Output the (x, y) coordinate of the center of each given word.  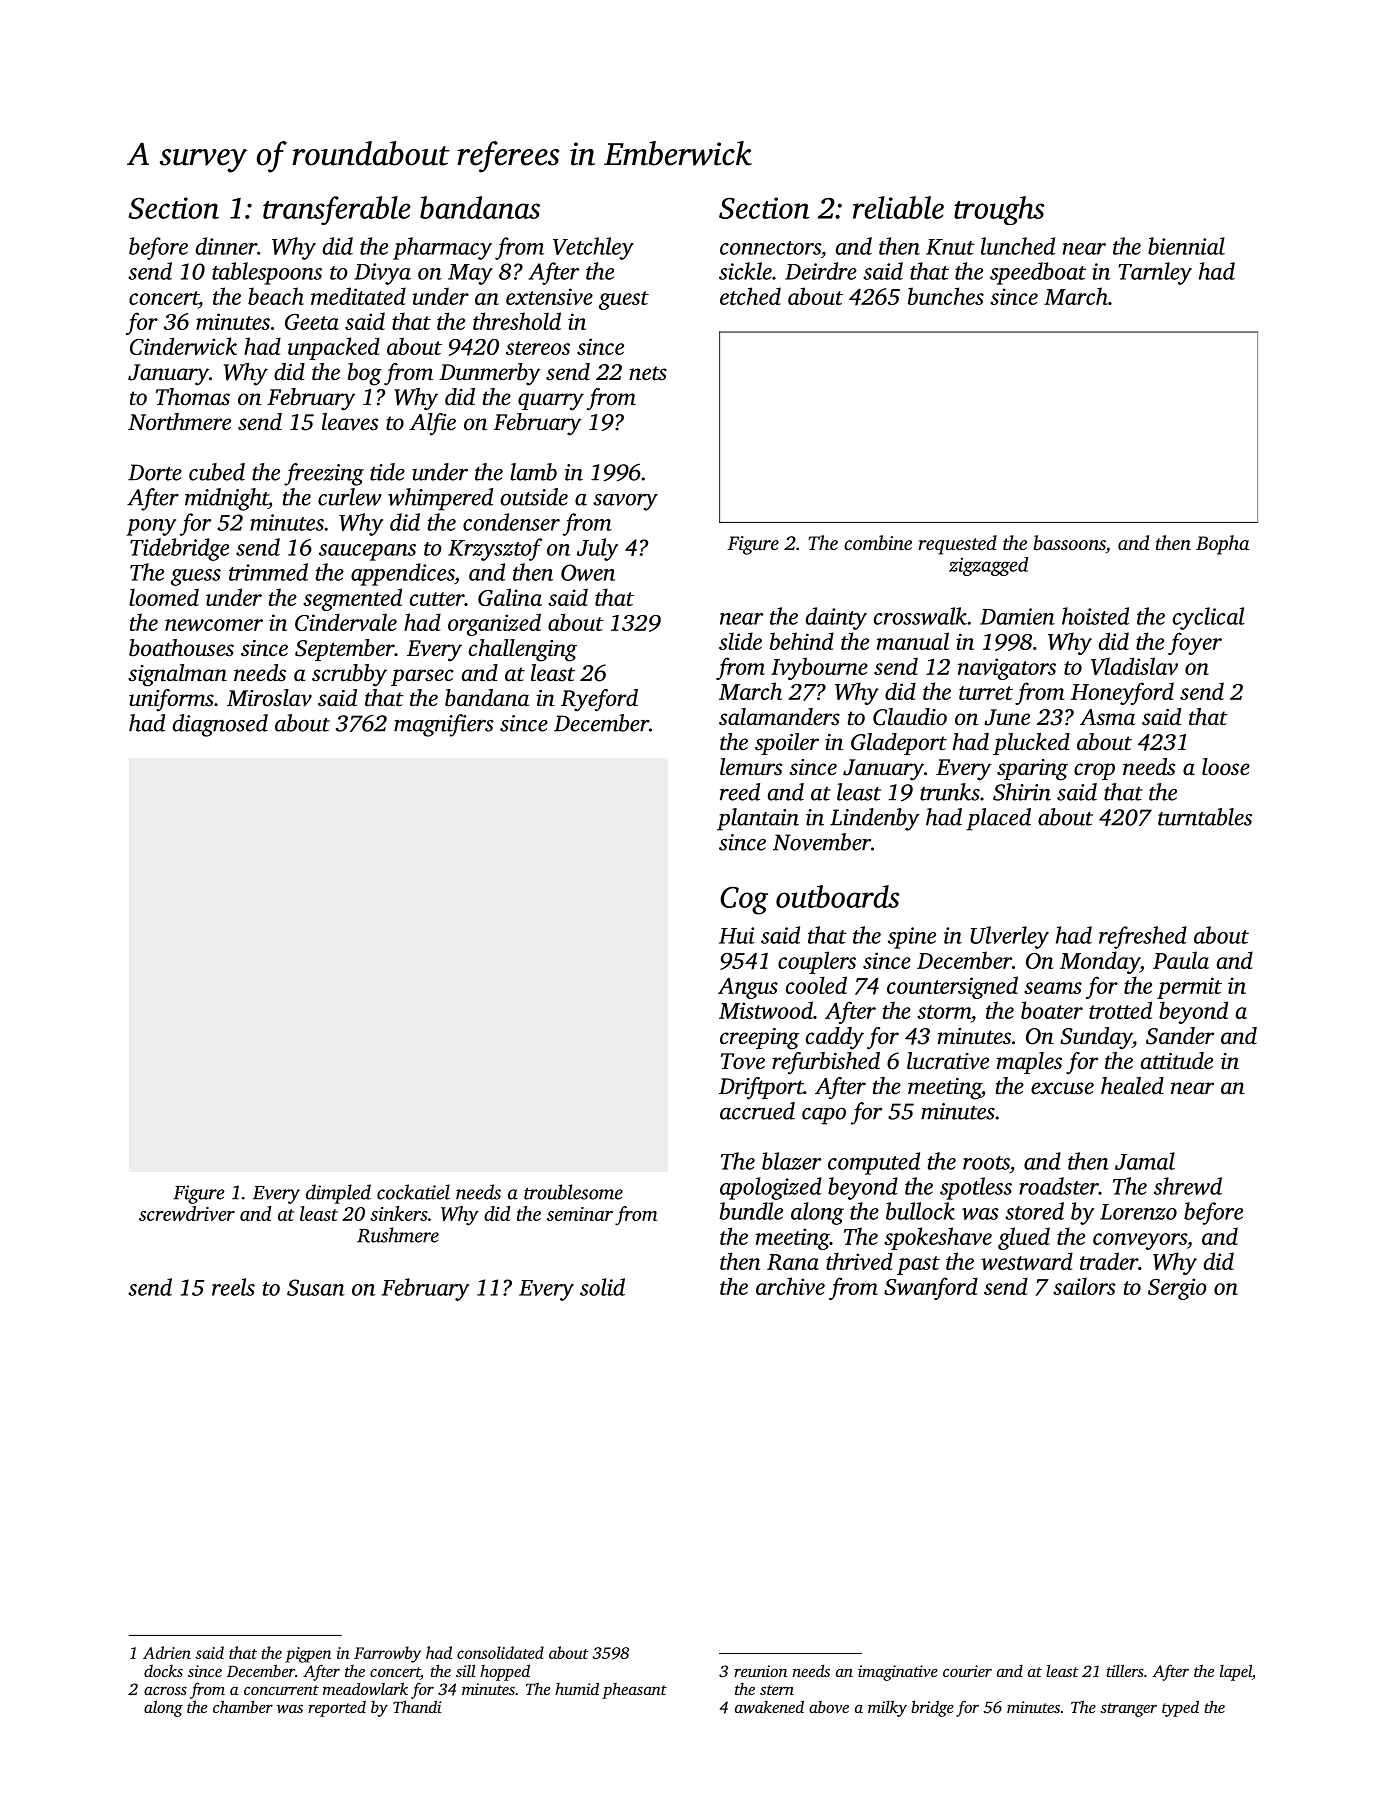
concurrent (281, 1690)
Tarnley (1155, 273)
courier (967, 1671)
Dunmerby (490, 374)
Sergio (1177, 1289)
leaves (350, 422)
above (829, 1707)
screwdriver (187, 1213)
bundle (751, 1211)
